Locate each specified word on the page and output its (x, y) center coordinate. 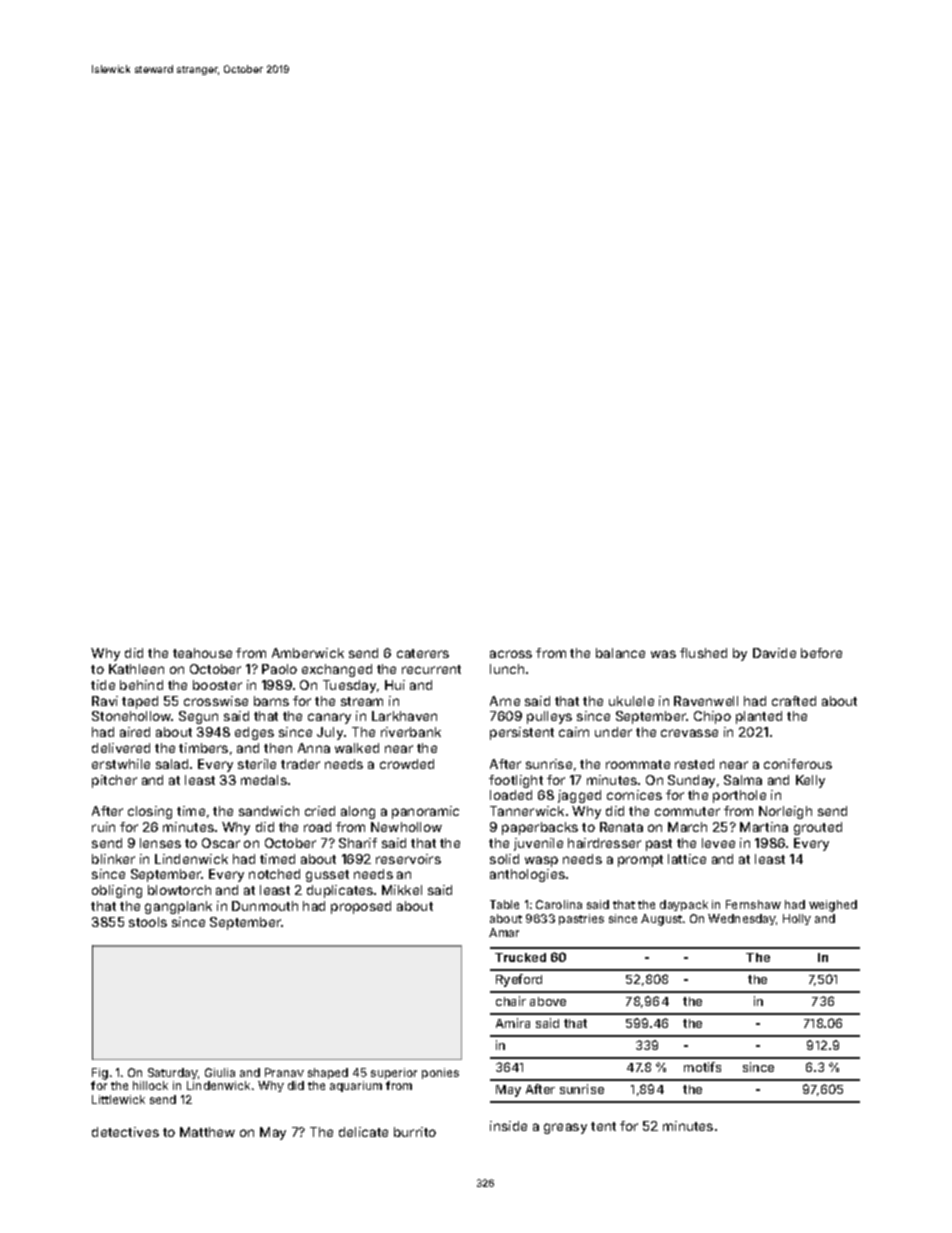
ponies (440, 1073)
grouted (818, 828)
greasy (565, 1128)
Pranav (284, 1072)
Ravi (105, 701)
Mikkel (402, 890)
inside (508, 1126)
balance (620, 653)
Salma (743, 780)
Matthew (207, 1132)
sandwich (269, 811)
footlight (516, 781)
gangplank (178, 907)
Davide (774, 653)
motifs (702, 1067)
